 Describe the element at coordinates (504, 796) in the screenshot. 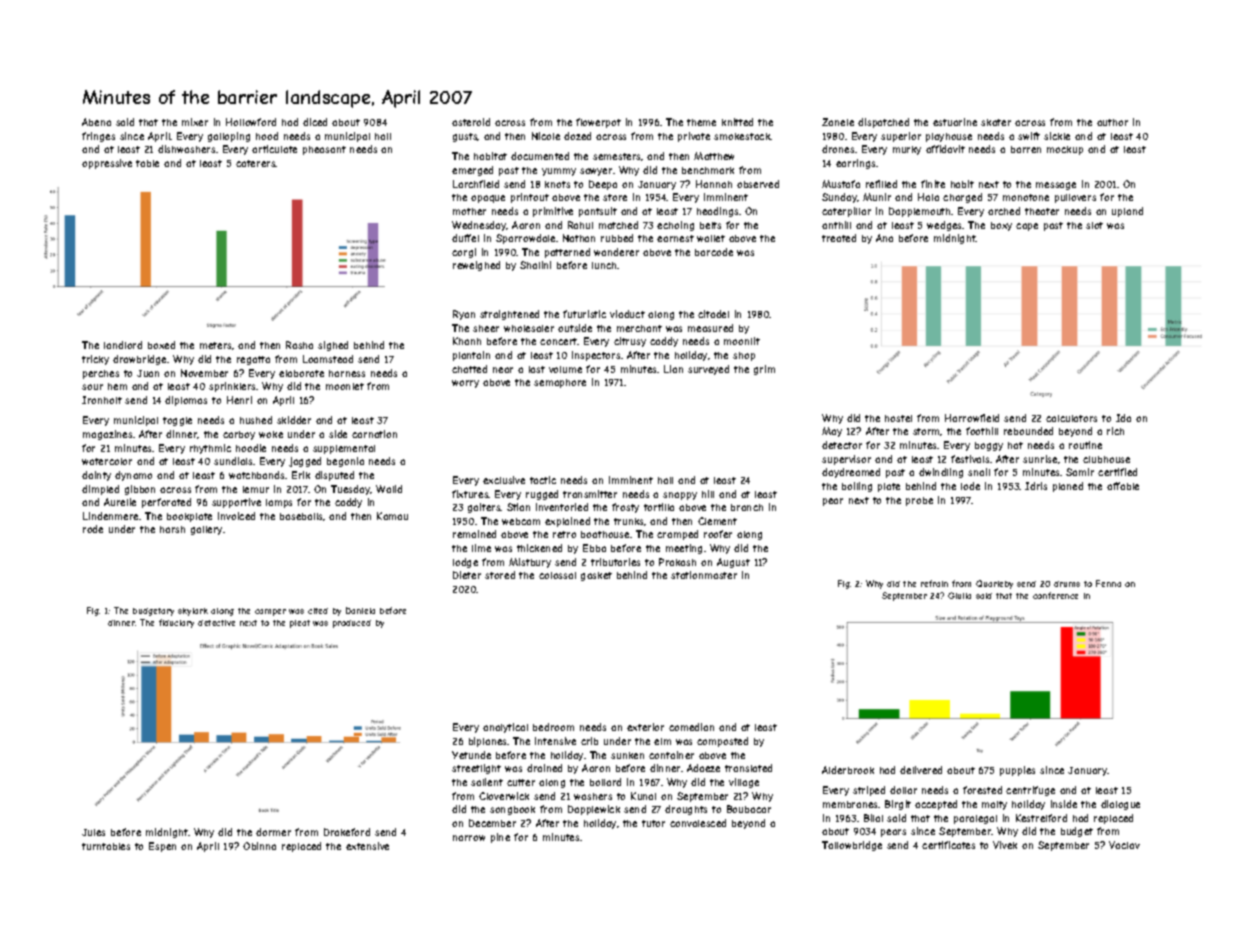

I see `Cloverwick` at that location.
